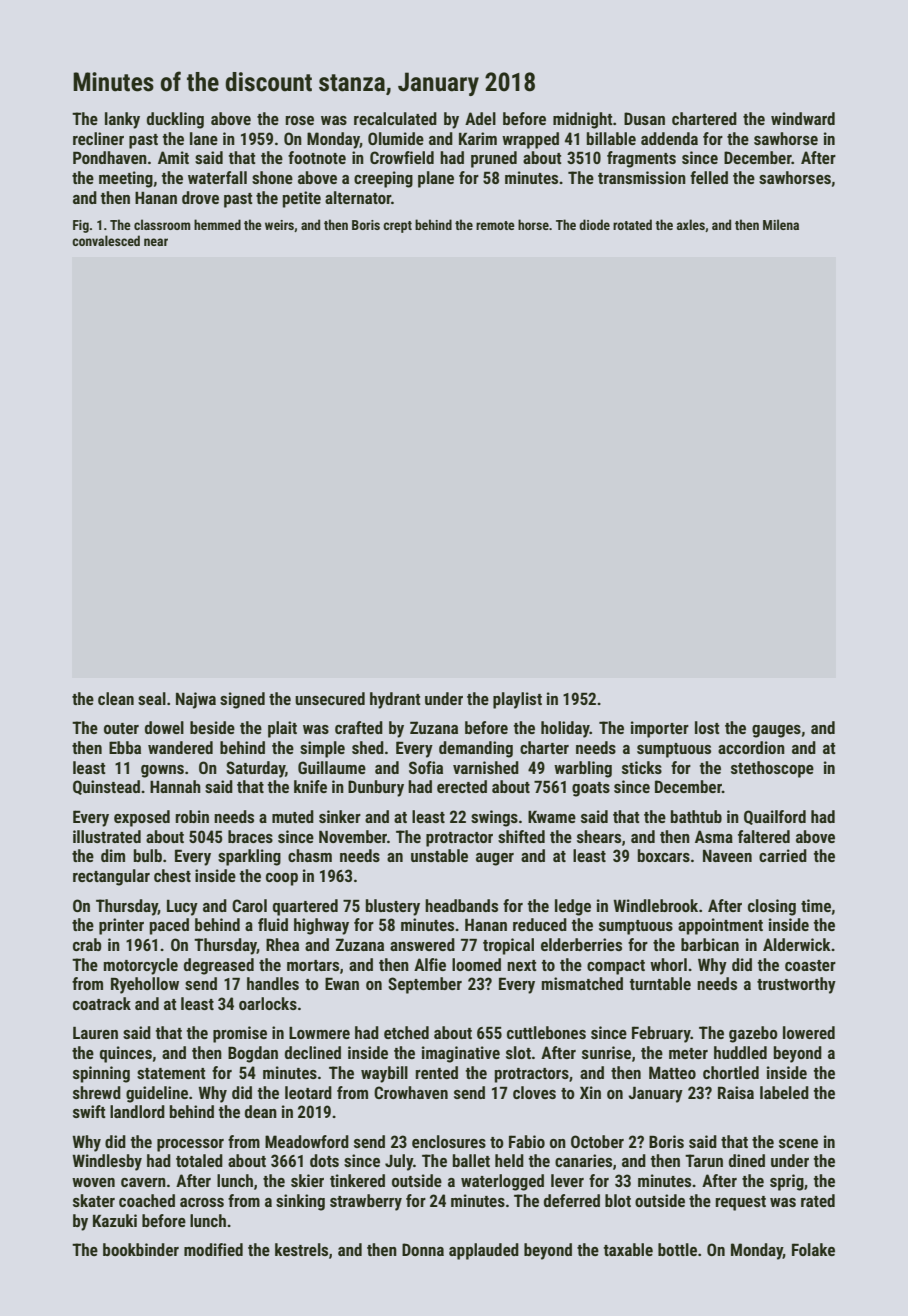 This screenshot has width=908, height=1316. I want to click on hydrant, so click(395, 700).
